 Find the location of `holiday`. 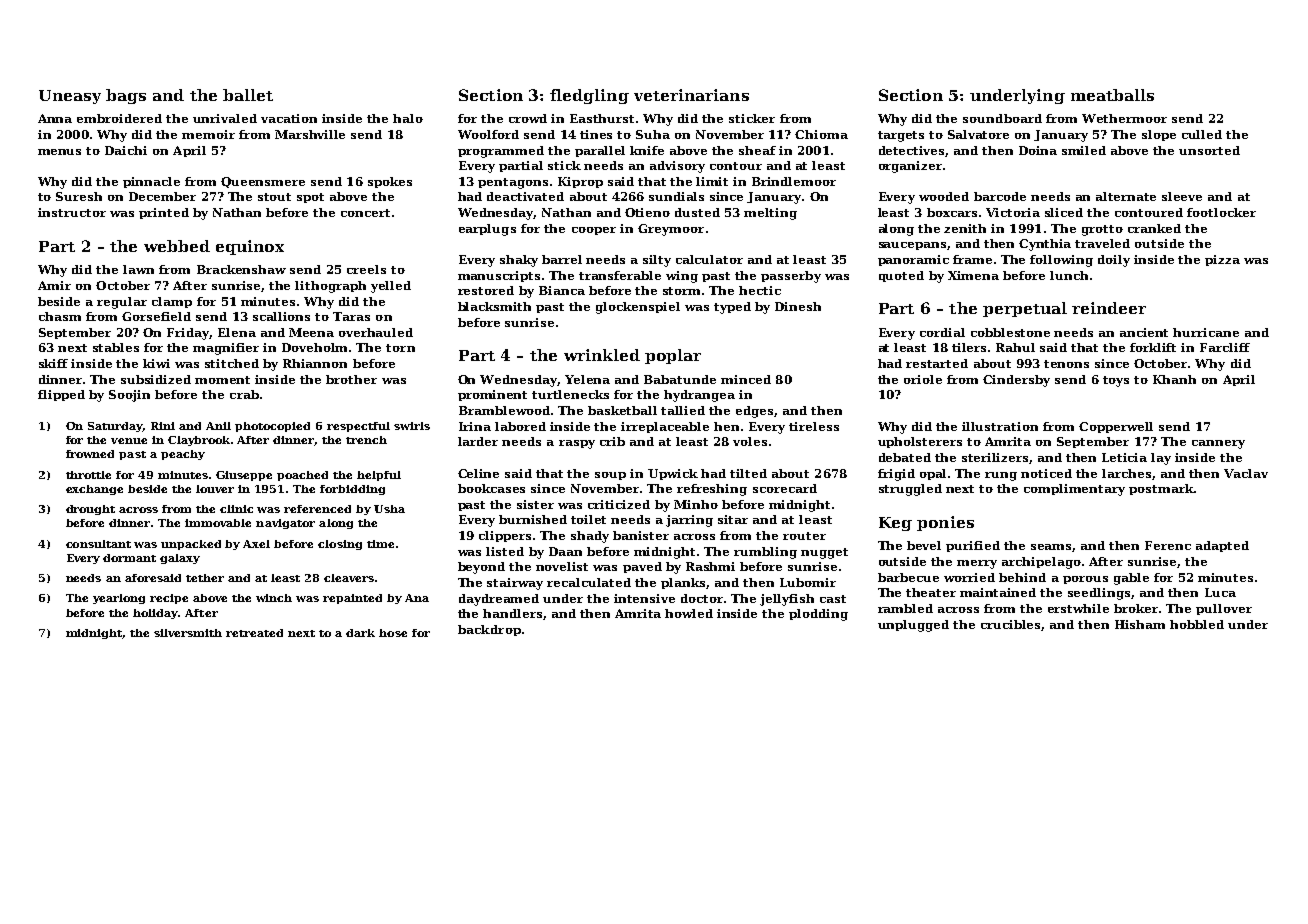

holiday is located at coordinates (156, 614).
